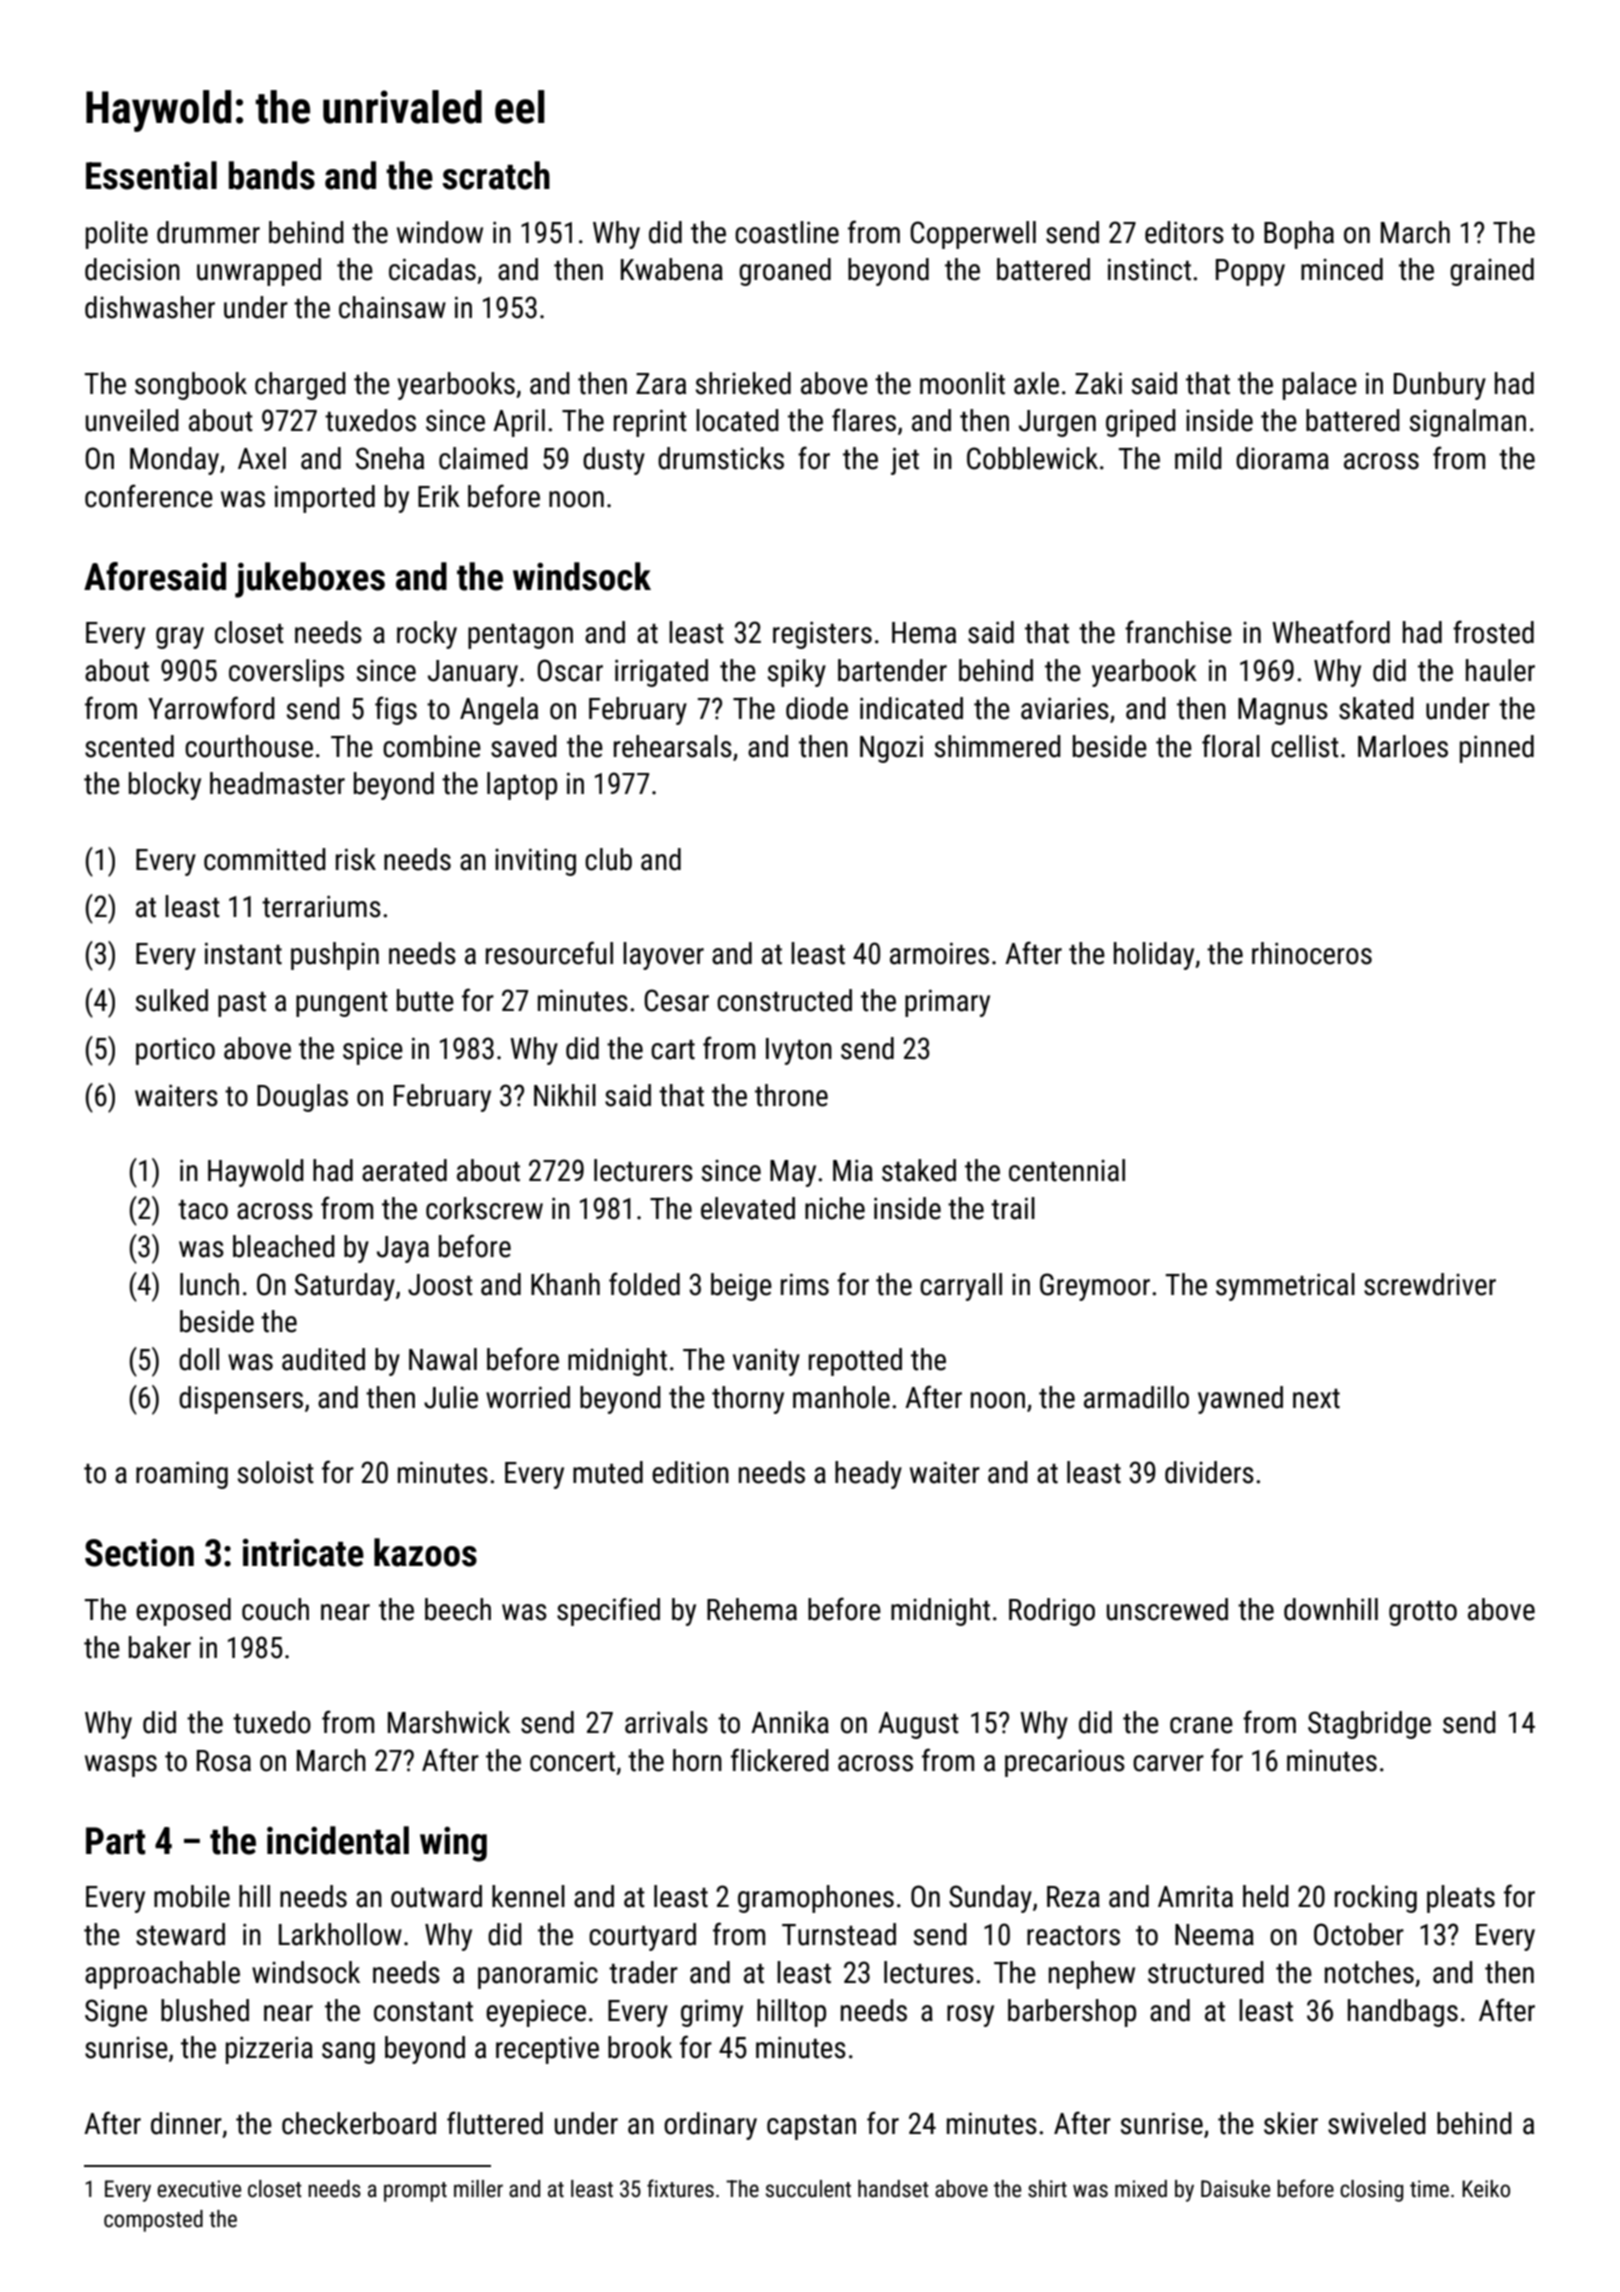  I want to click on sulked, so click(172, 1000).
